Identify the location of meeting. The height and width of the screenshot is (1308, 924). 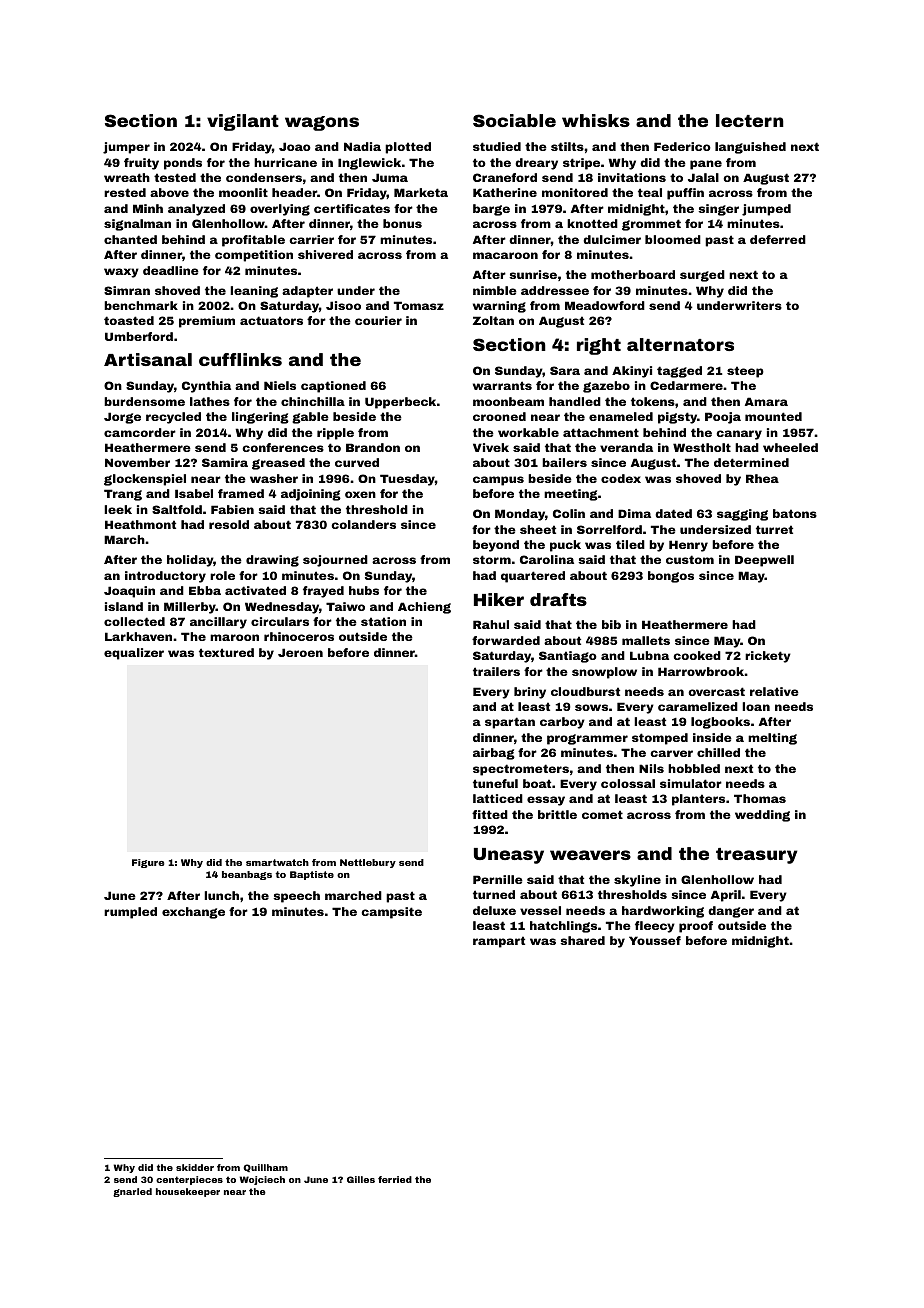
(571, 495).
